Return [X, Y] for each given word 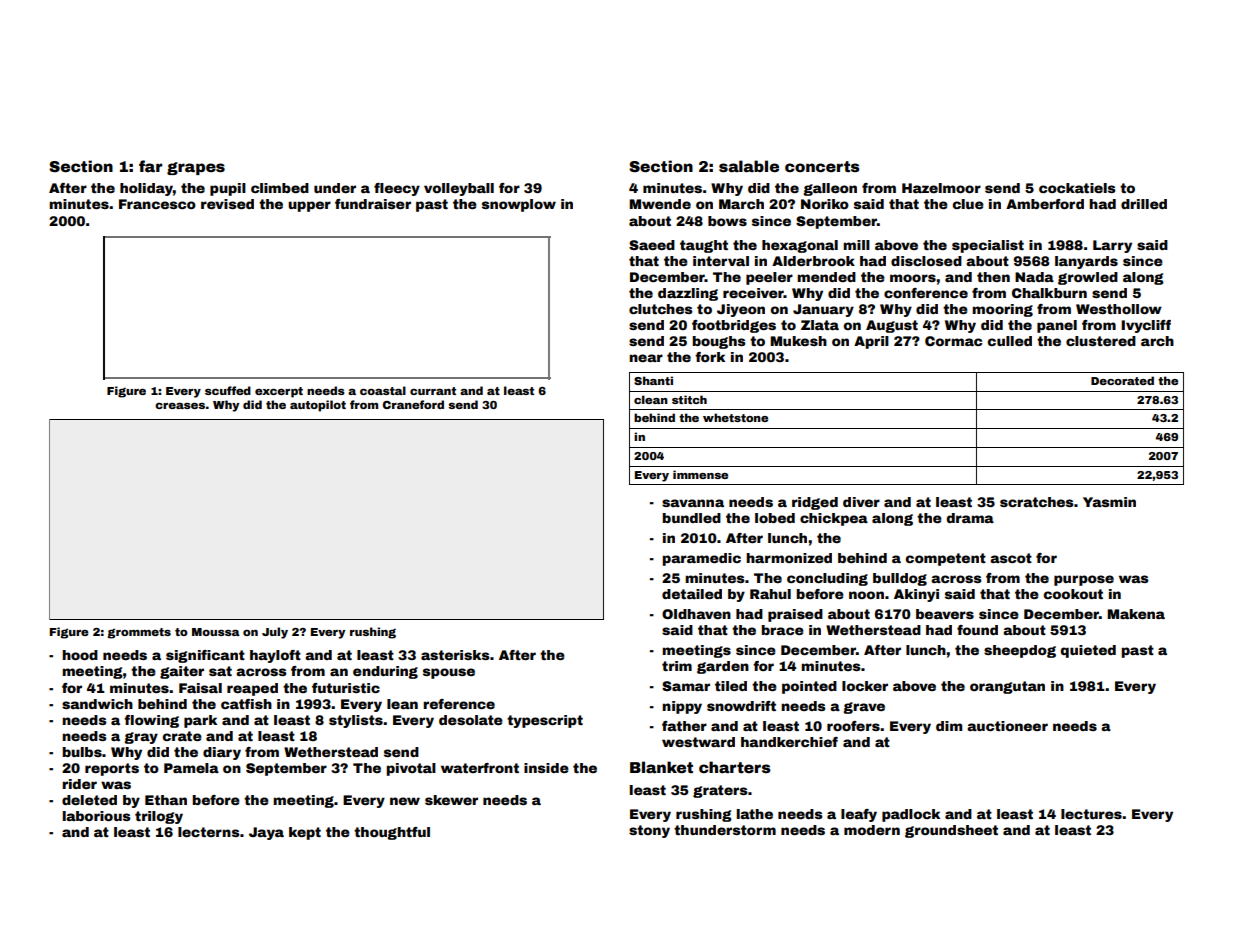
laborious [97, 816]
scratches [1037, 502]
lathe [755, 814]
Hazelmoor [941, 188]
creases [180, 405]
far [150, 166]
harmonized [789, 558]
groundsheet [951, 831]
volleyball [459, 189]
